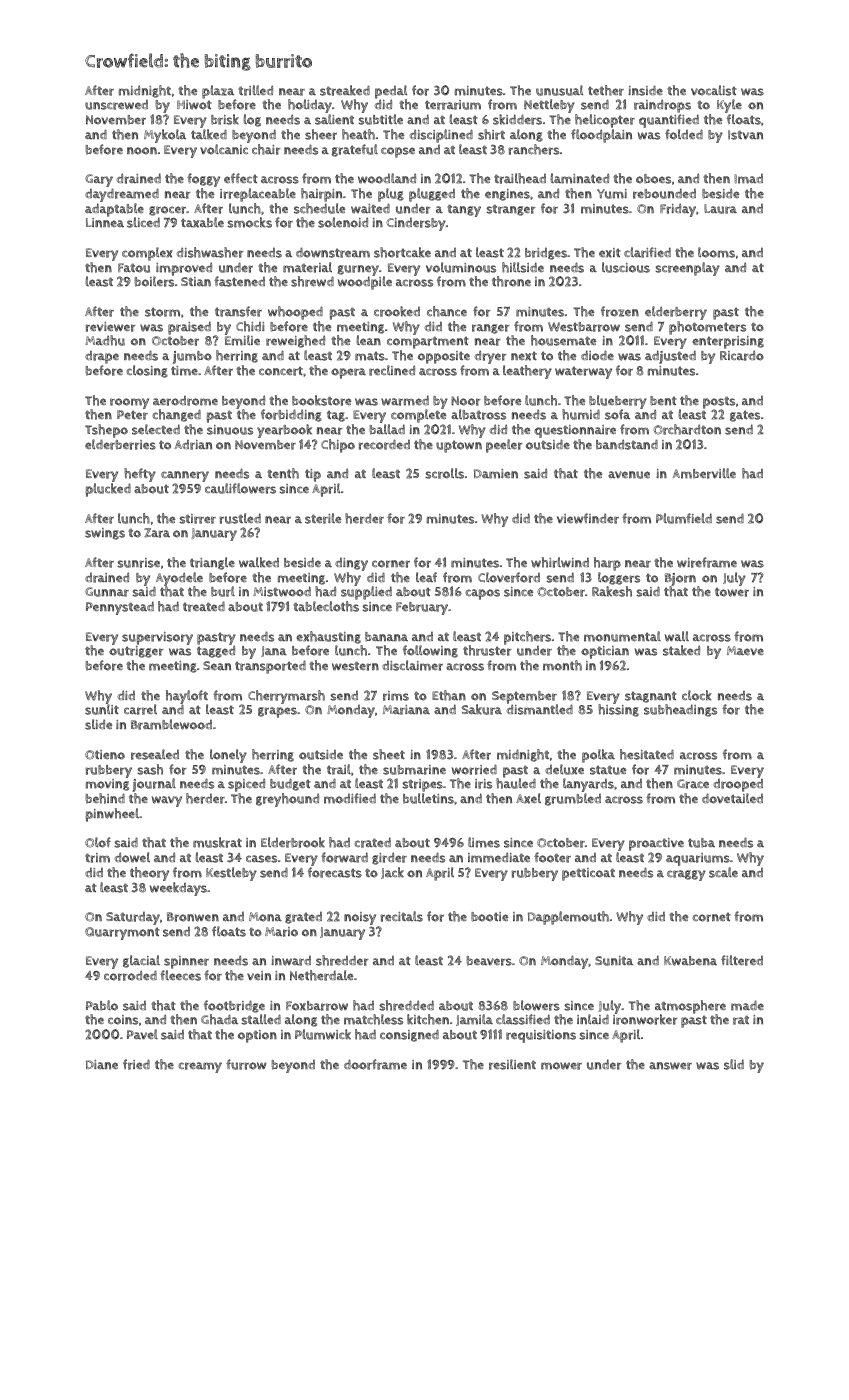  I want to click on Yumi, so click(612, 194).
